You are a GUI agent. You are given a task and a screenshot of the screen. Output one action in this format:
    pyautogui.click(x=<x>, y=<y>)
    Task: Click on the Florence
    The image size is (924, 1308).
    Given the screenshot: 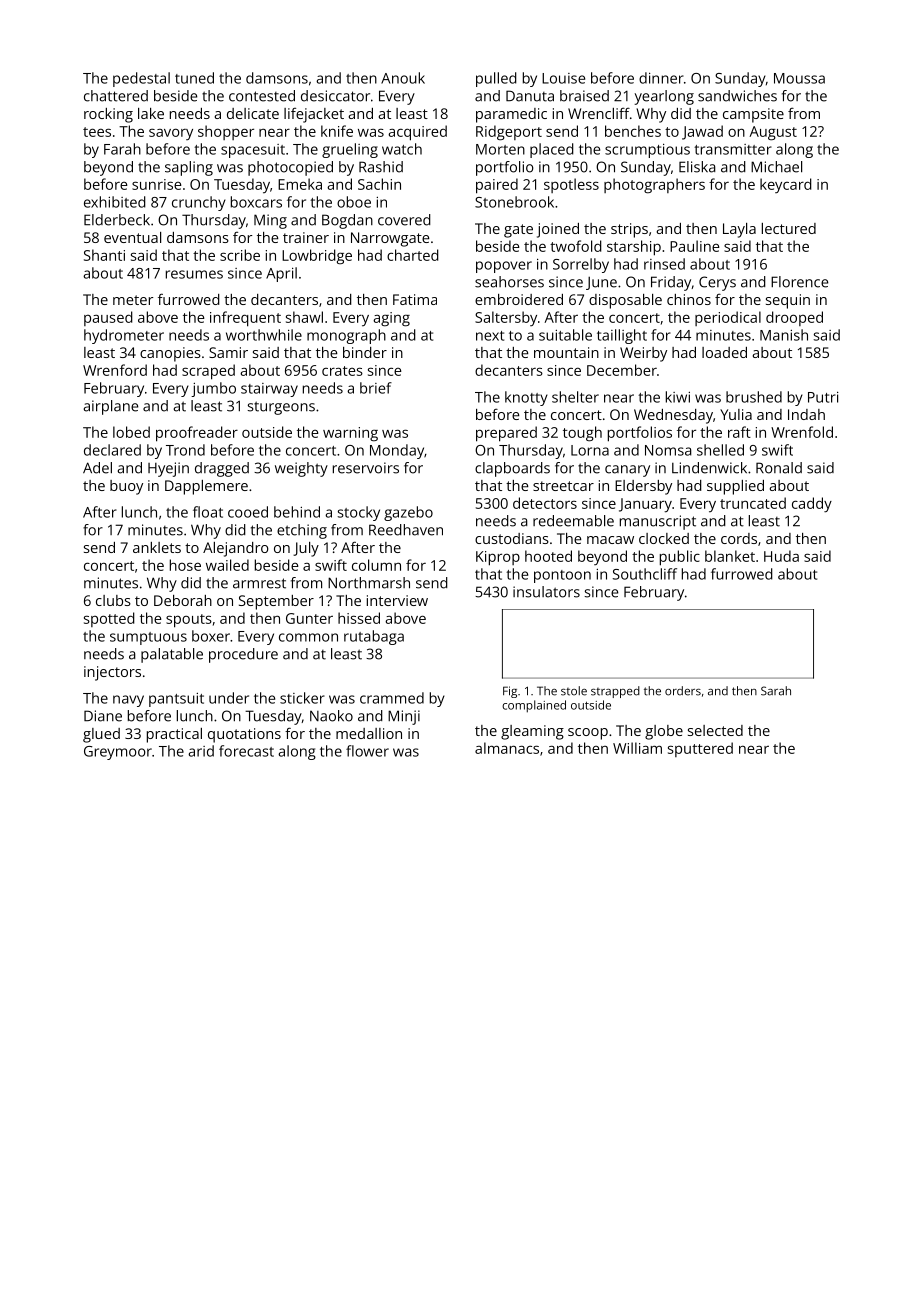 What is the action you would take?
    pyautogui.click(x=799, y=282)
